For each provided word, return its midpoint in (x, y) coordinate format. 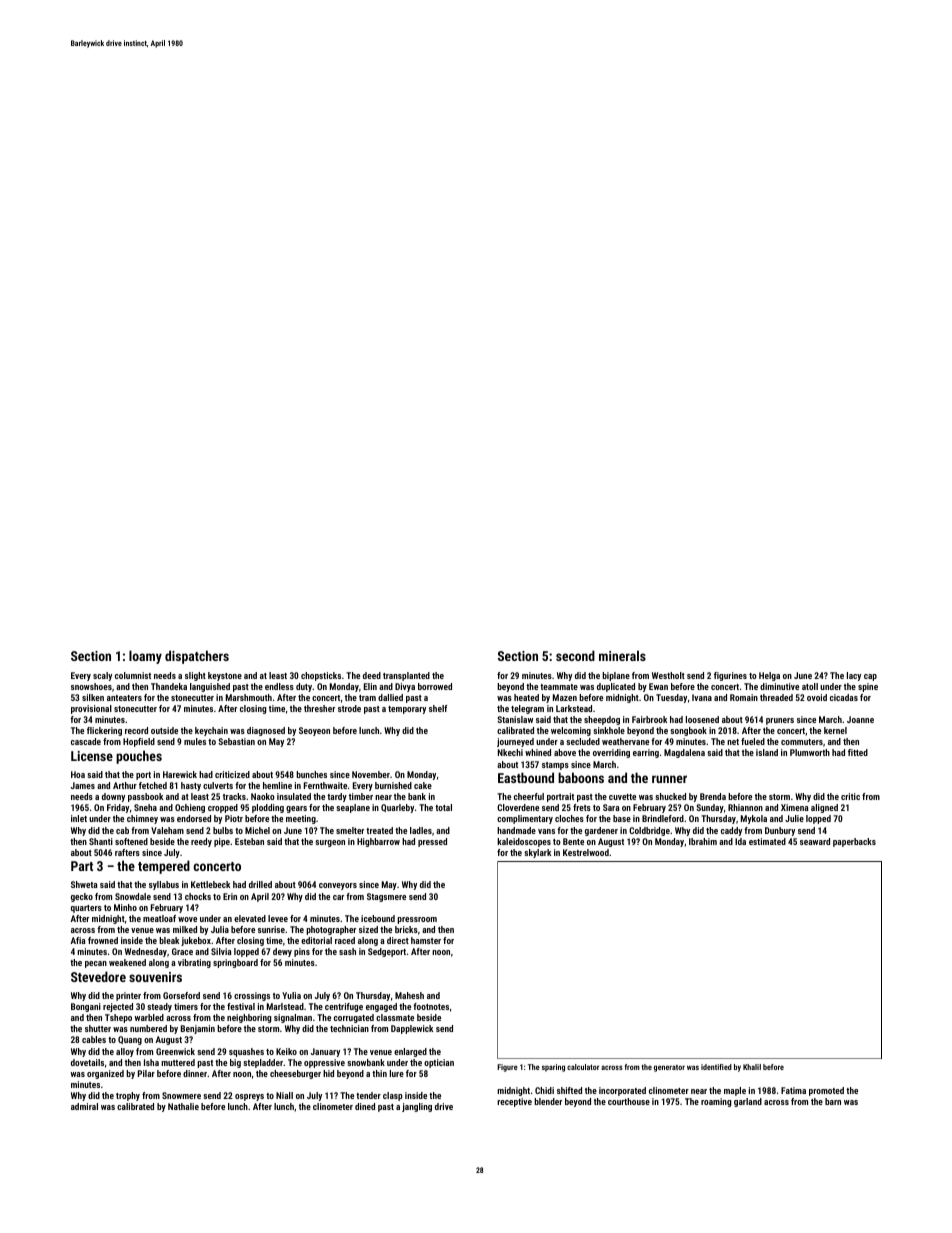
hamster (426, 940)
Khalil (752, 1067)
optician (439, 1063)
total (443, 807)
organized (105, 1074)
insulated (294, 796)
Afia (78, 940)
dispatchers (197, 657)
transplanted (406, 676)
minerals (622, 655)
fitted (858, 752)
